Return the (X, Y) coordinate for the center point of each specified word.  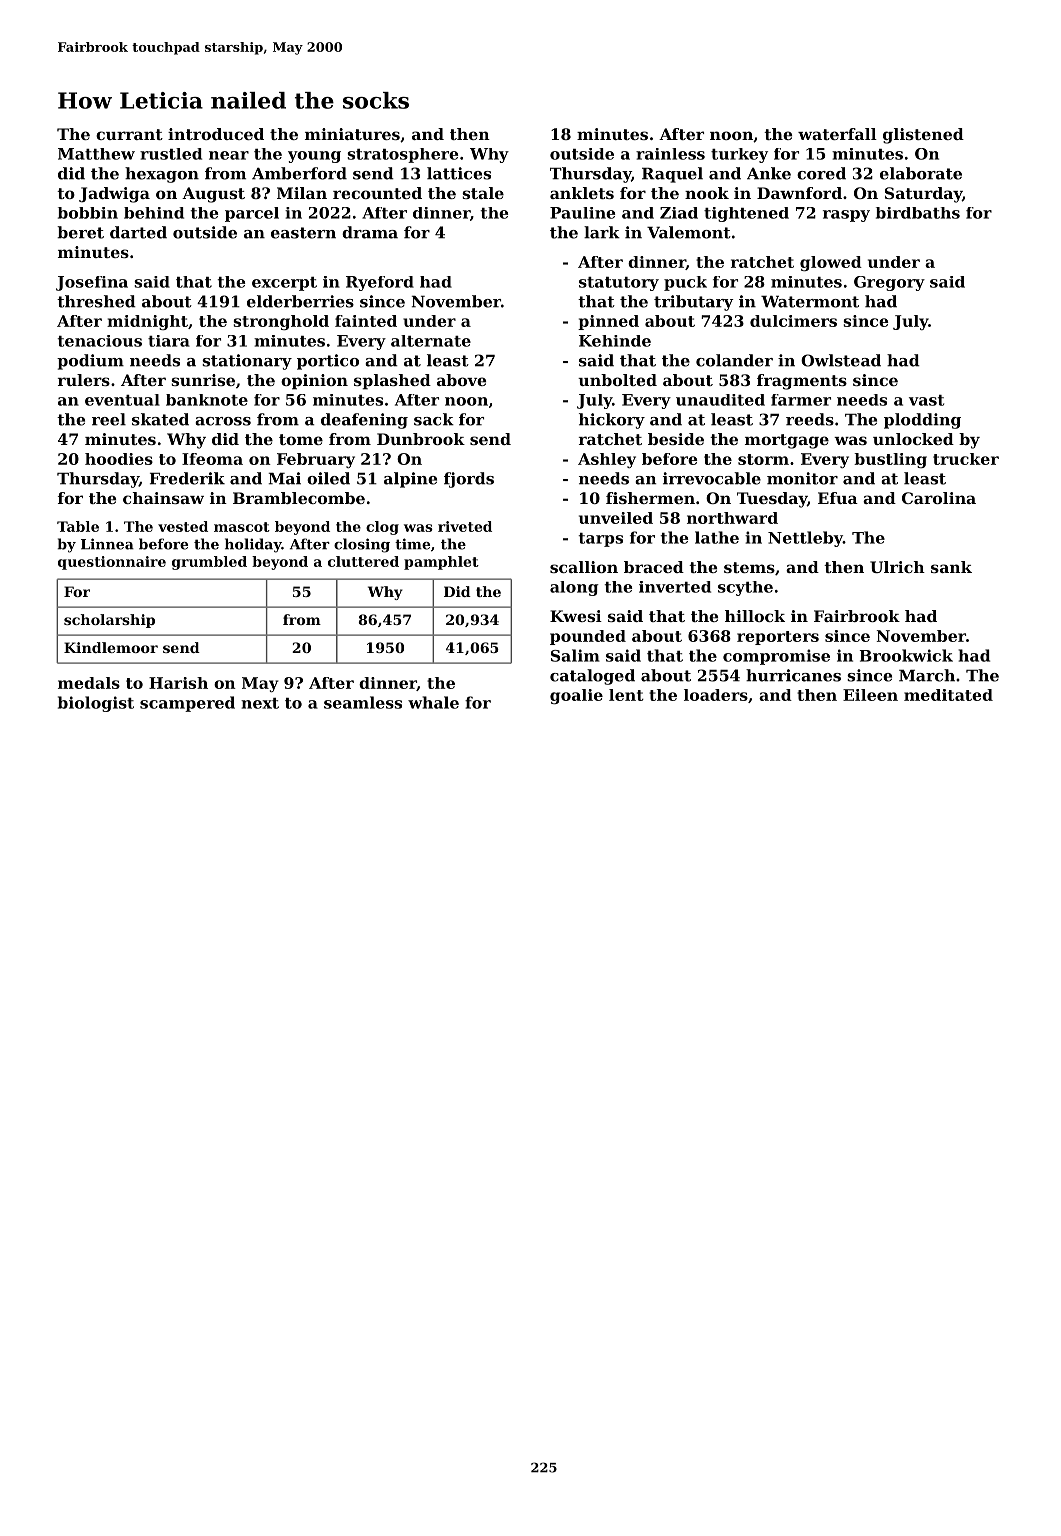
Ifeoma (212, 459)
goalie (576, 696)
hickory (612, 421)
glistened (923, 136)
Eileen (870, 695)
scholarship (109, 621)
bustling (890, 460)
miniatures (352, 134)
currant (129, 134)
